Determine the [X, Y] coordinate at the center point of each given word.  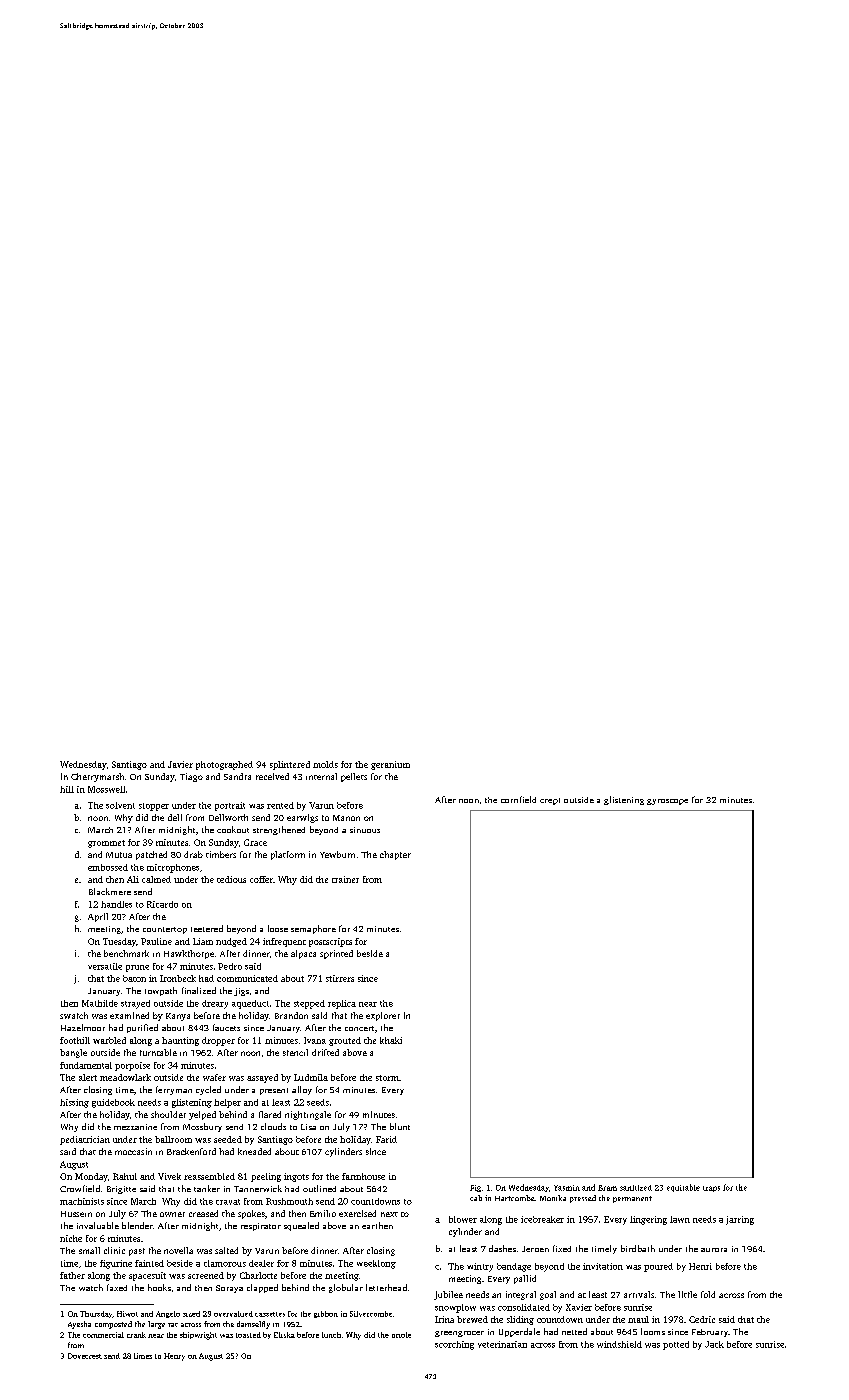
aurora [714, 1250]
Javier [180, 764]
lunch [331, 1335]
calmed [156, 879]
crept [550, 801]
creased [203, 1213]
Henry [174, 1357]
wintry [480, 1267]
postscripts [330, 942]
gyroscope [667, 802]
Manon [346, 818]
